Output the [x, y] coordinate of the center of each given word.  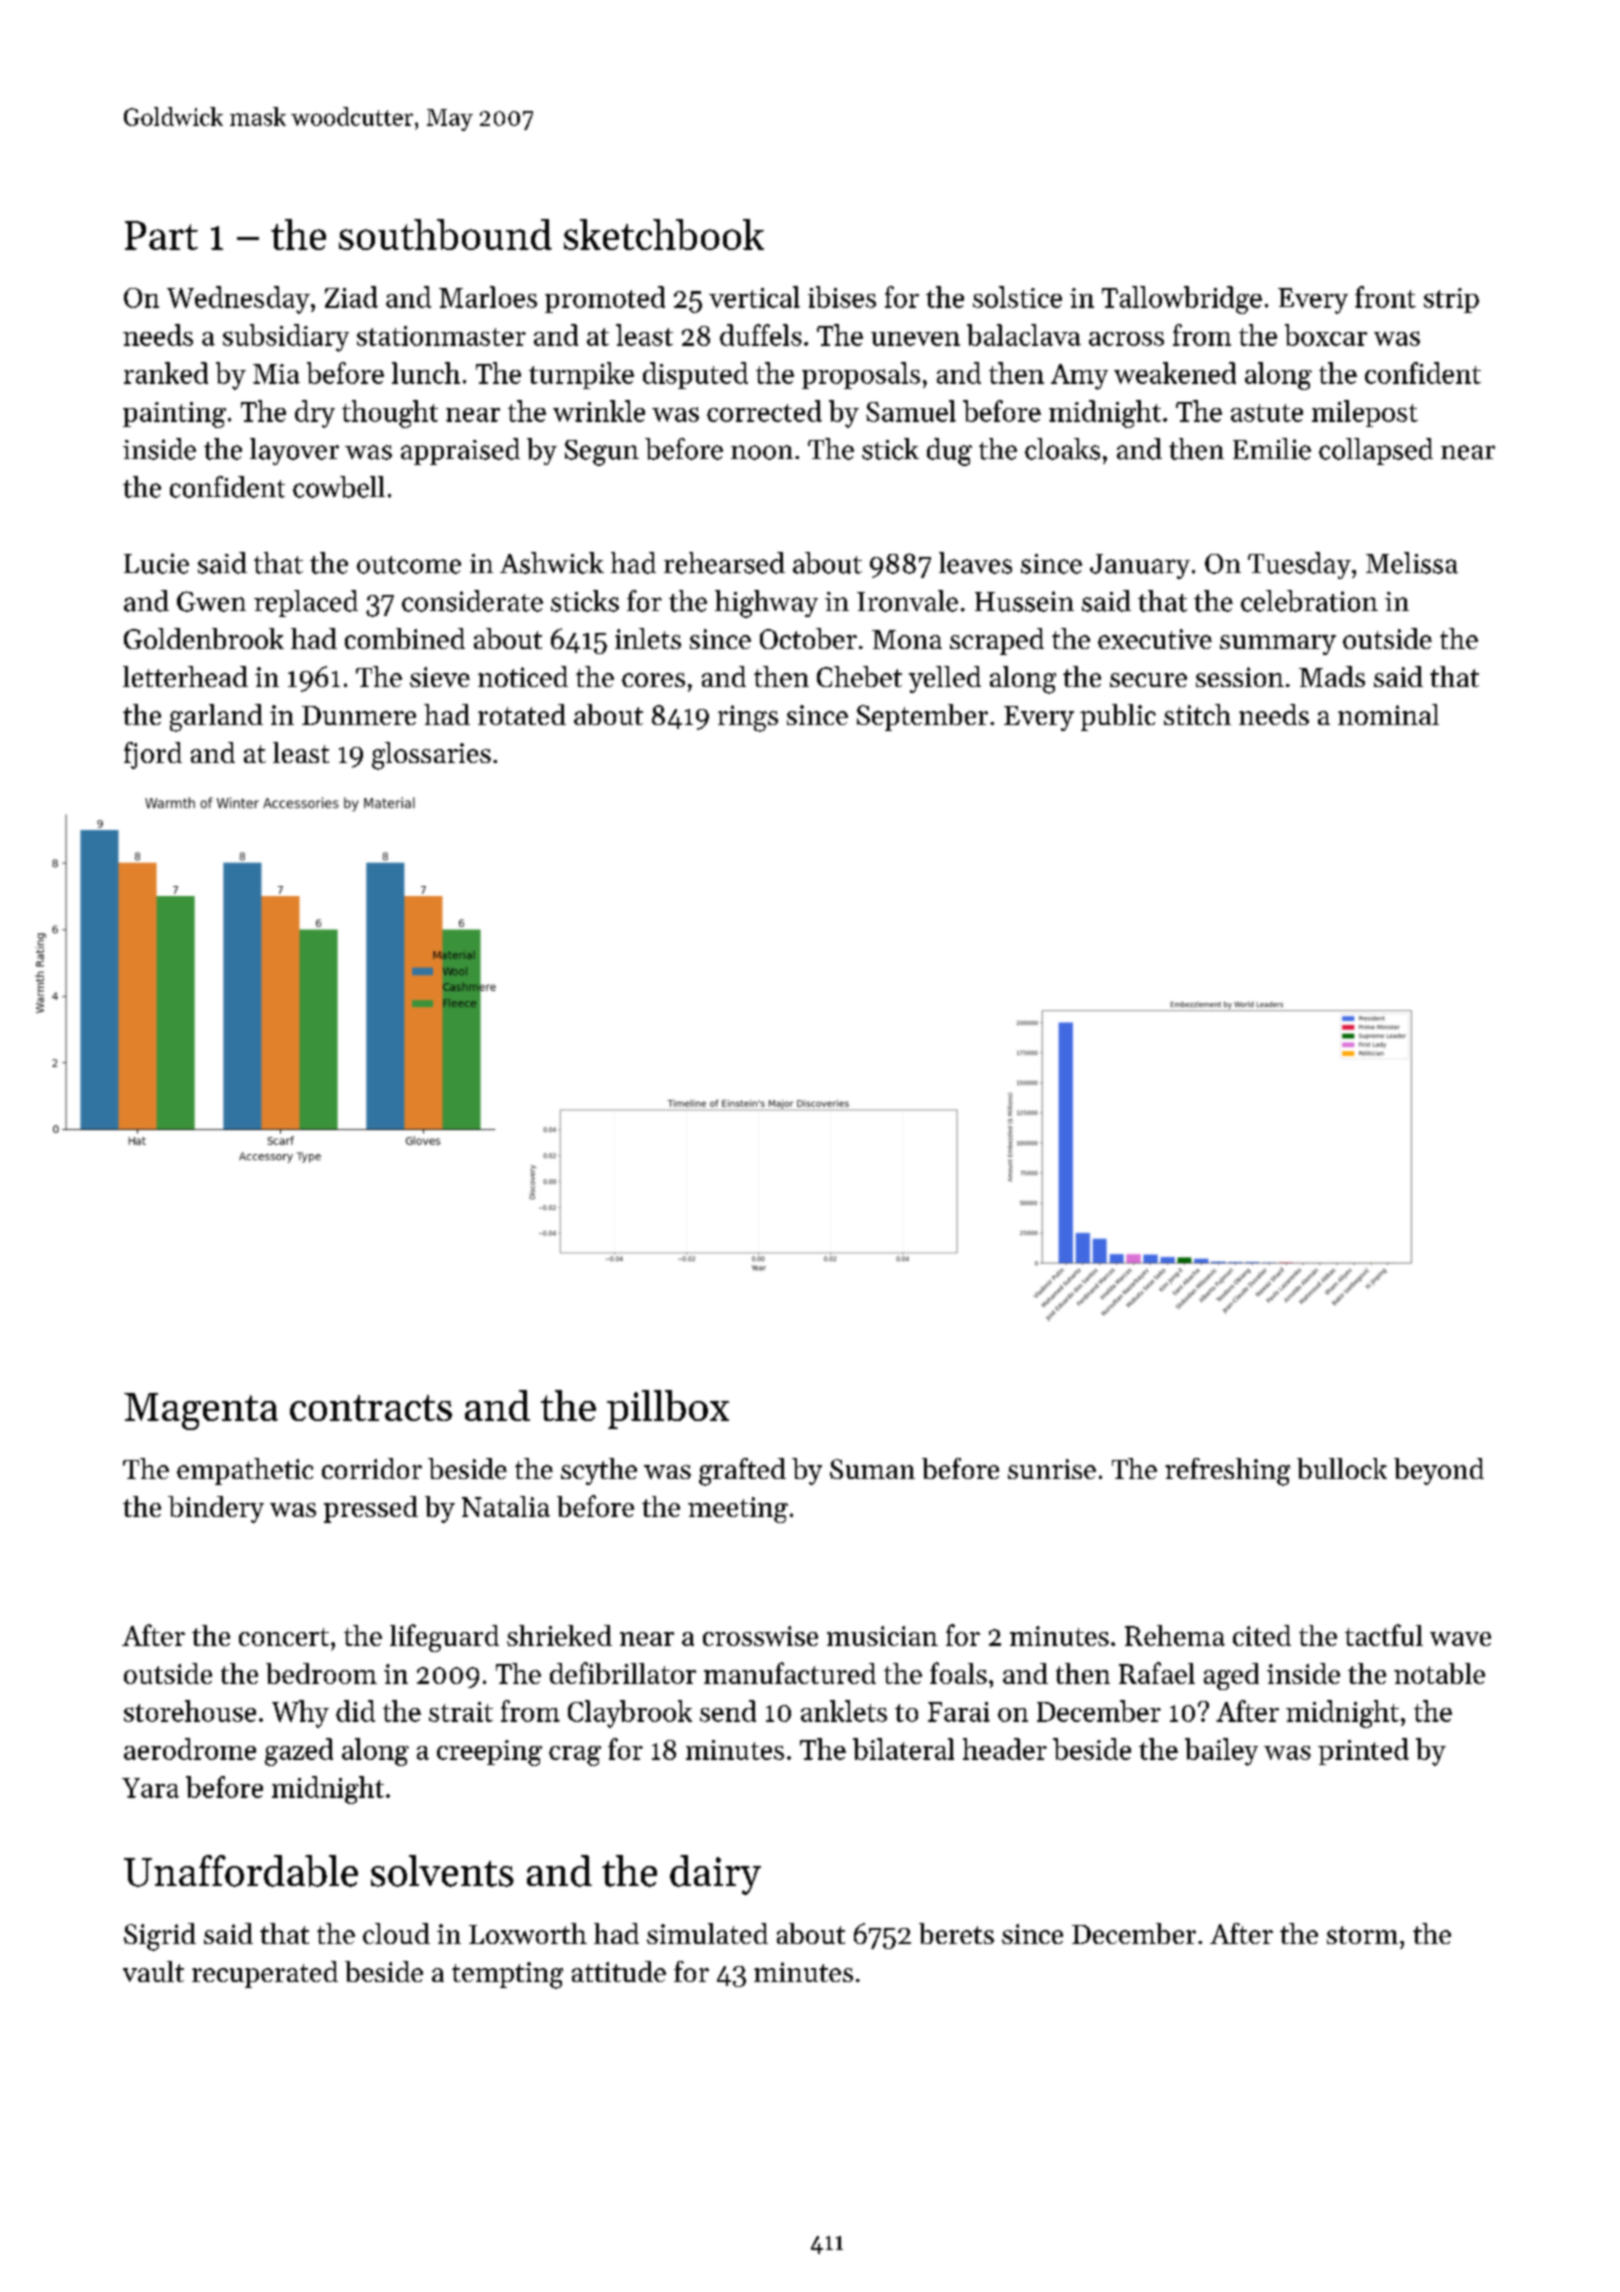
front [1385, 297]
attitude [619, 1971]
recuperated [265, 1974]
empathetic [245, 1471]
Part [161, 235]
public [1118, 717]
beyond [1439, 1471]
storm [1362, 1935]
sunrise [1052, 1469]
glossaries [431, 756]
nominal [1388, 714]
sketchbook [664, 234]
